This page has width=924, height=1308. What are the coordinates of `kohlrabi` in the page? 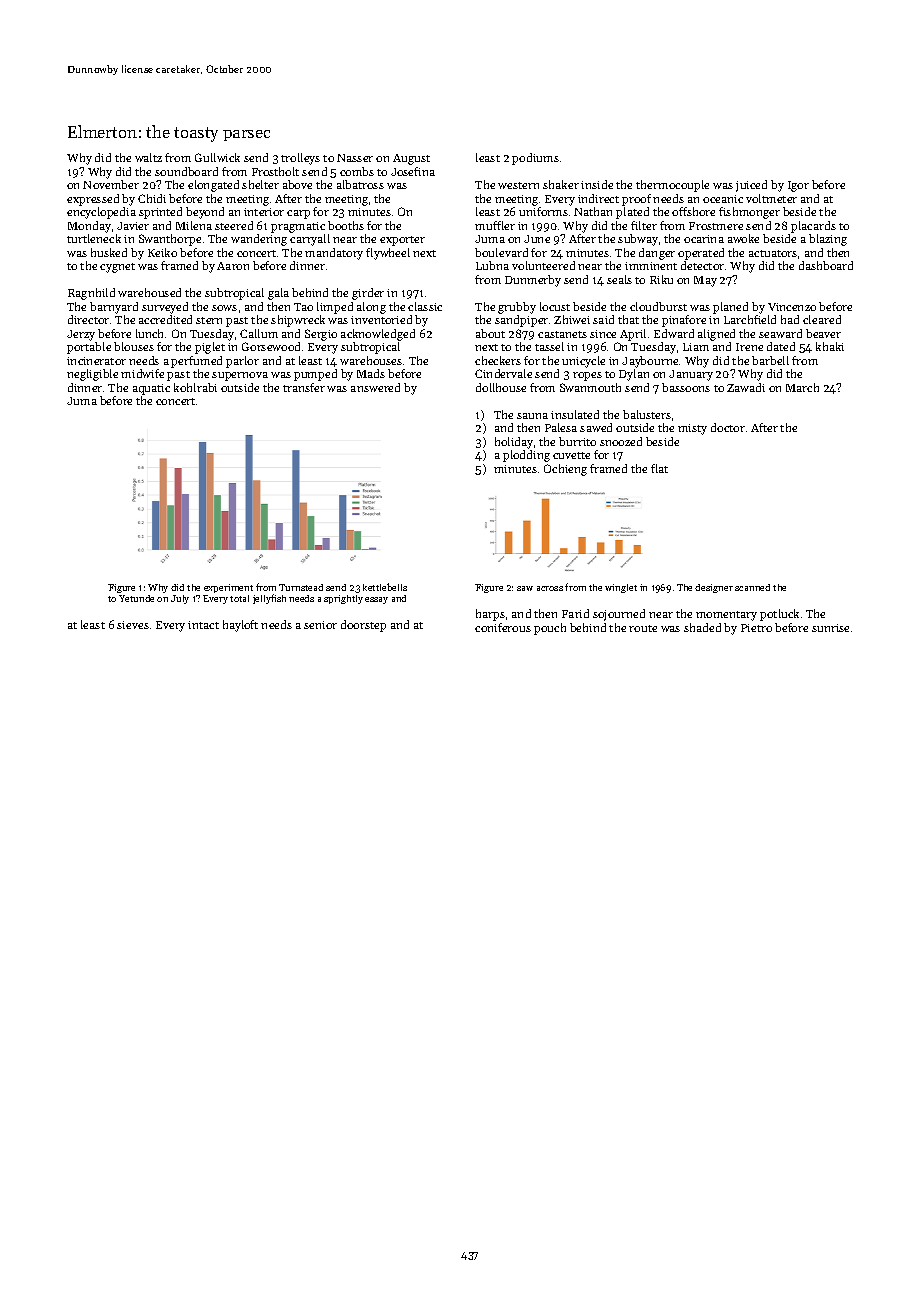 It's located at (195, 387).
